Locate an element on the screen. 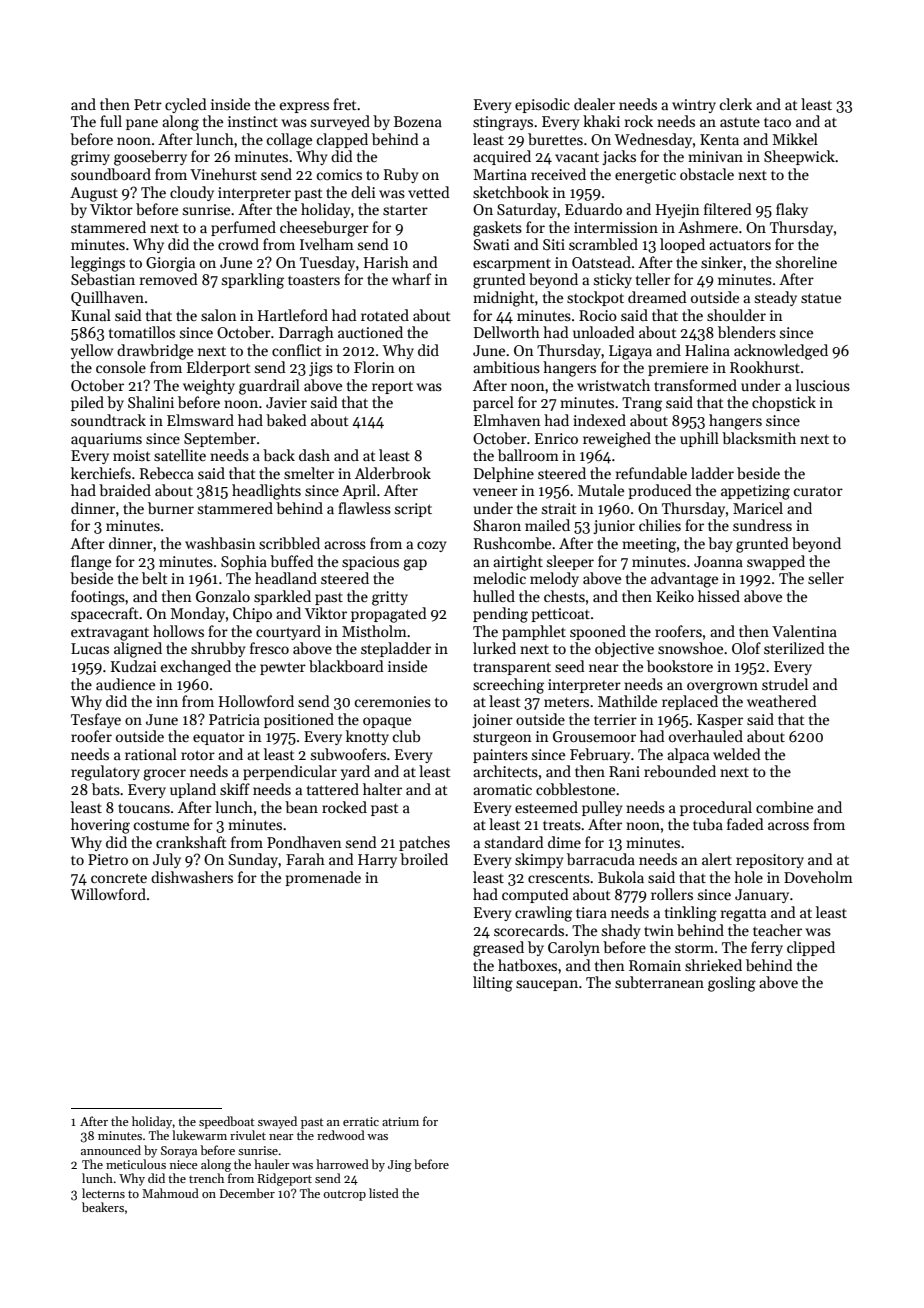 The width and height of the screenshot is (924, 1308). ferry is located at coordinates (767, 948).
